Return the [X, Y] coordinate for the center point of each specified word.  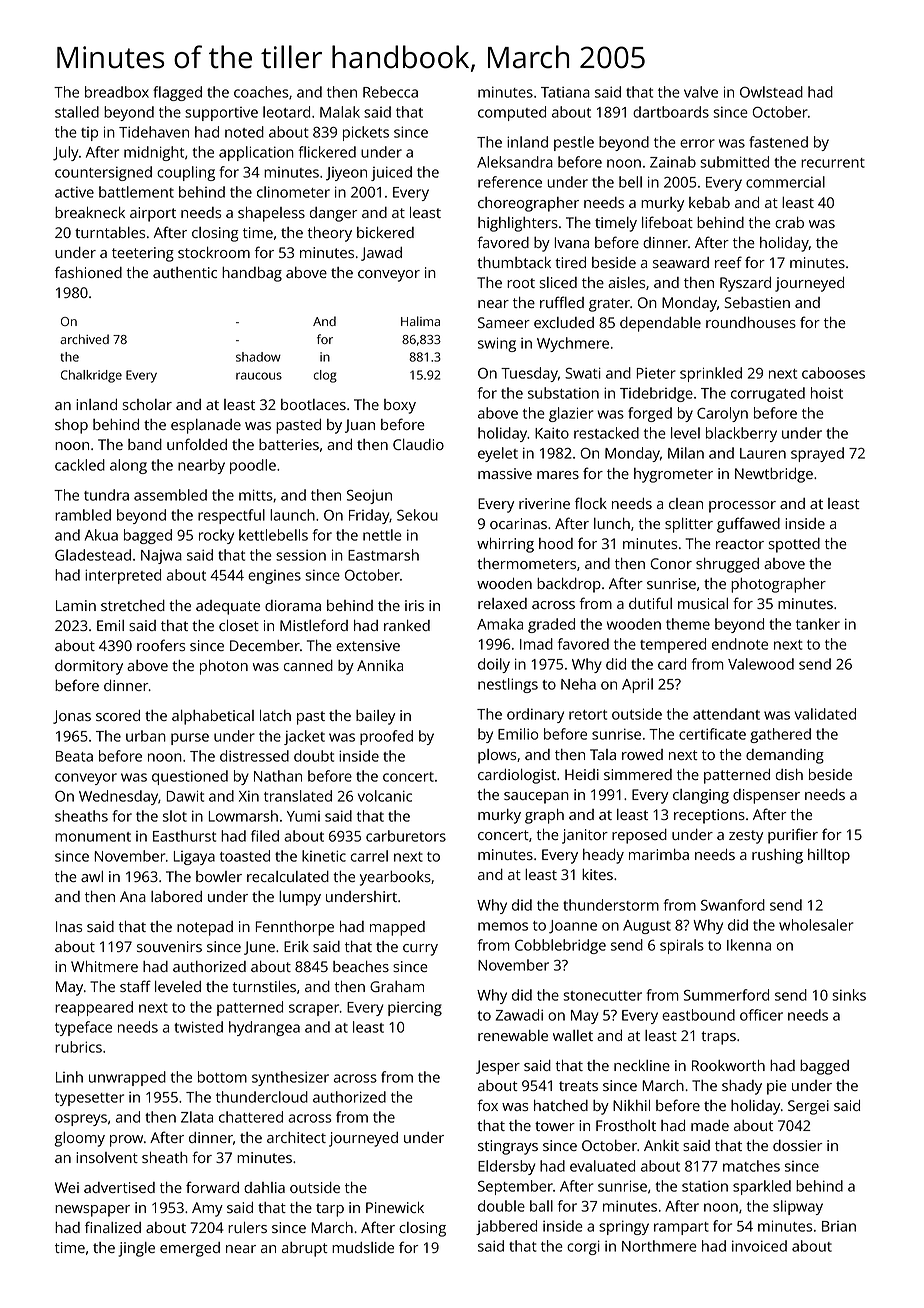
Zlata [197, 1117]
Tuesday [529, 374]
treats [578, 1086]
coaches [261, 92]
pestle [574, 143]
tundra [106, 495]
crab [789, 222]
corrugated [768, 394]
